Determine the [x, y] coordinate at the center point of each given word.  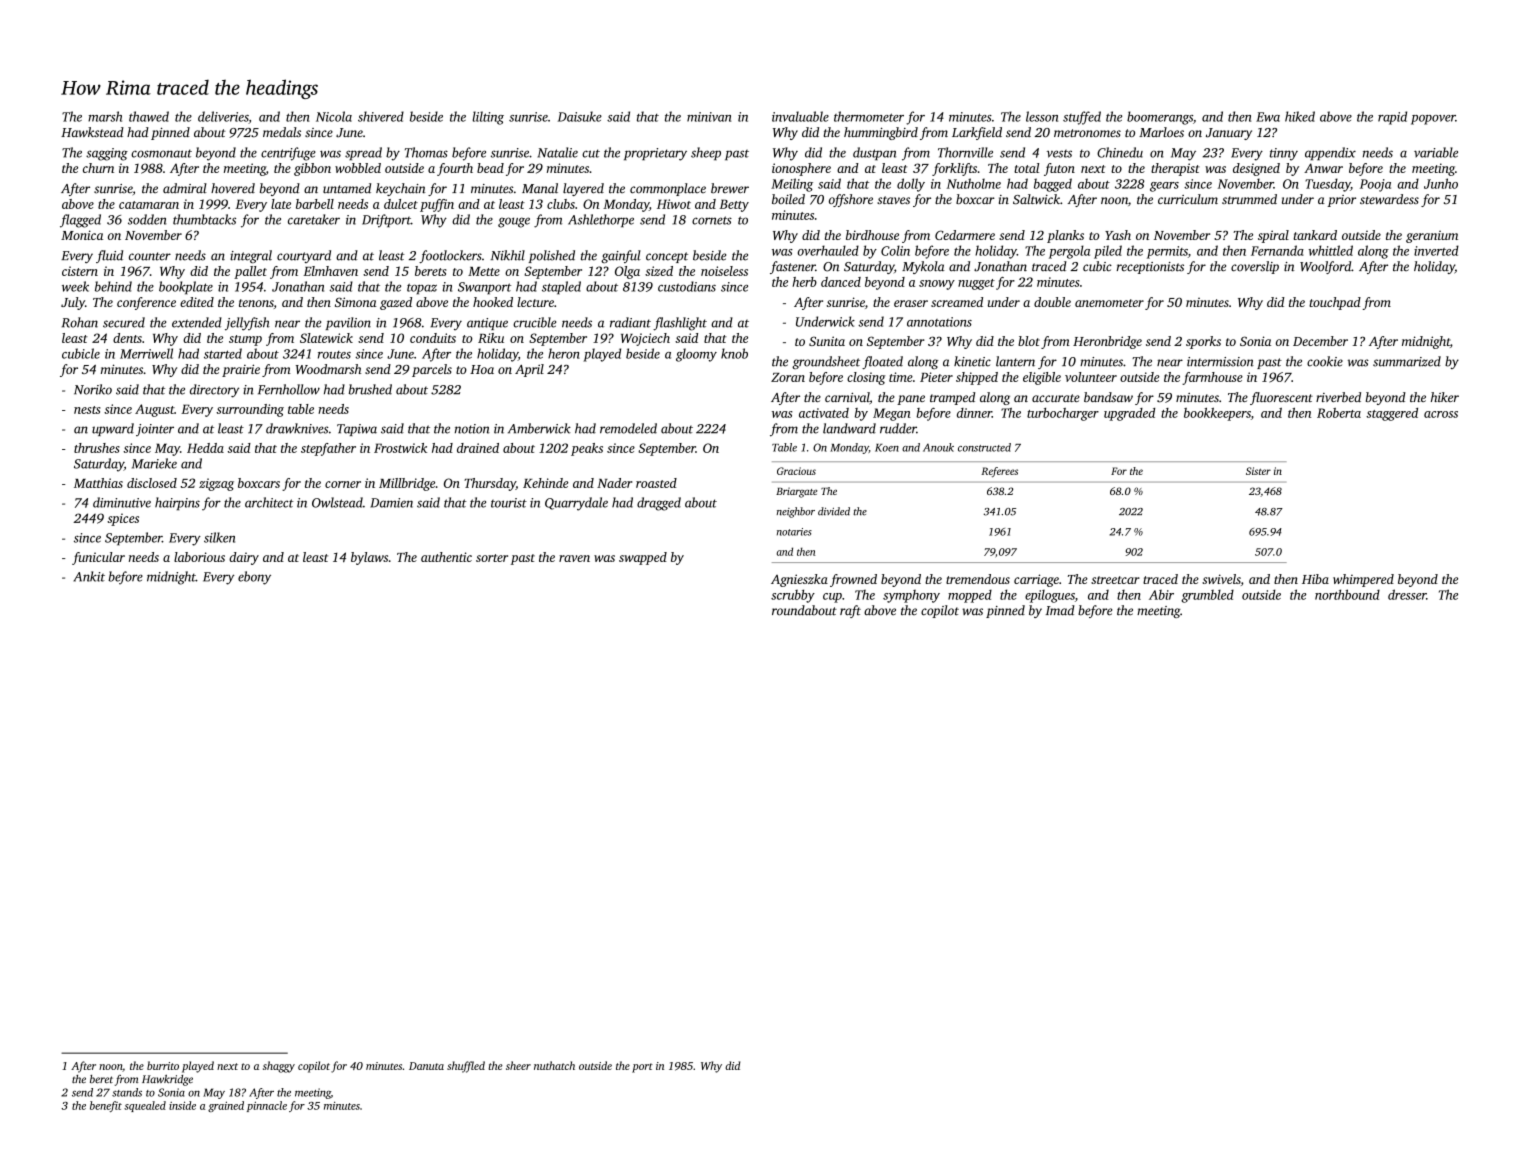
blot [1029, 341]
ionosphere [801, 169]
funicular [98, 558]
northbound [1347, 594]
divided [834, 511]
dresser [1407, 594]
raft [850, 611]
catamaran [149, 205]
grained [226, 1106]
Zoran [788, 377]
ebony [254, 578]
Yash [1118, 235]
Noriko [93, 389]
